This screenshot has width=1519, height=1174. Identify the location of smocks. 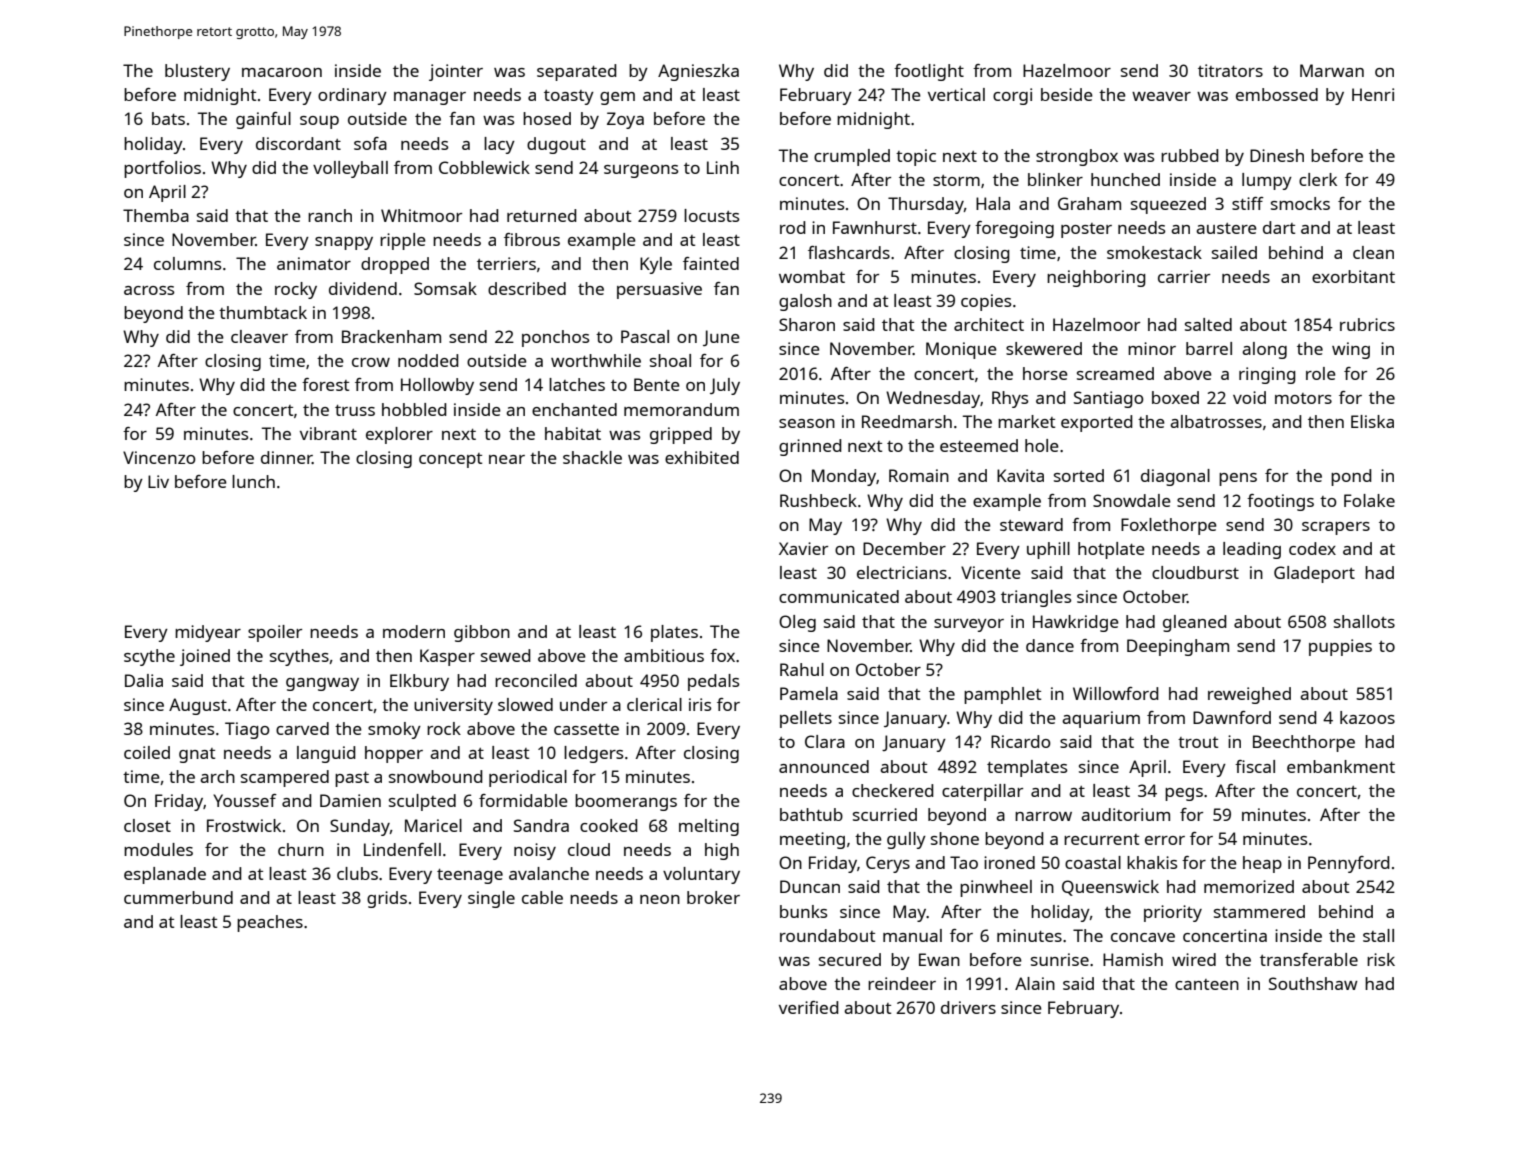
(1300, 203).
